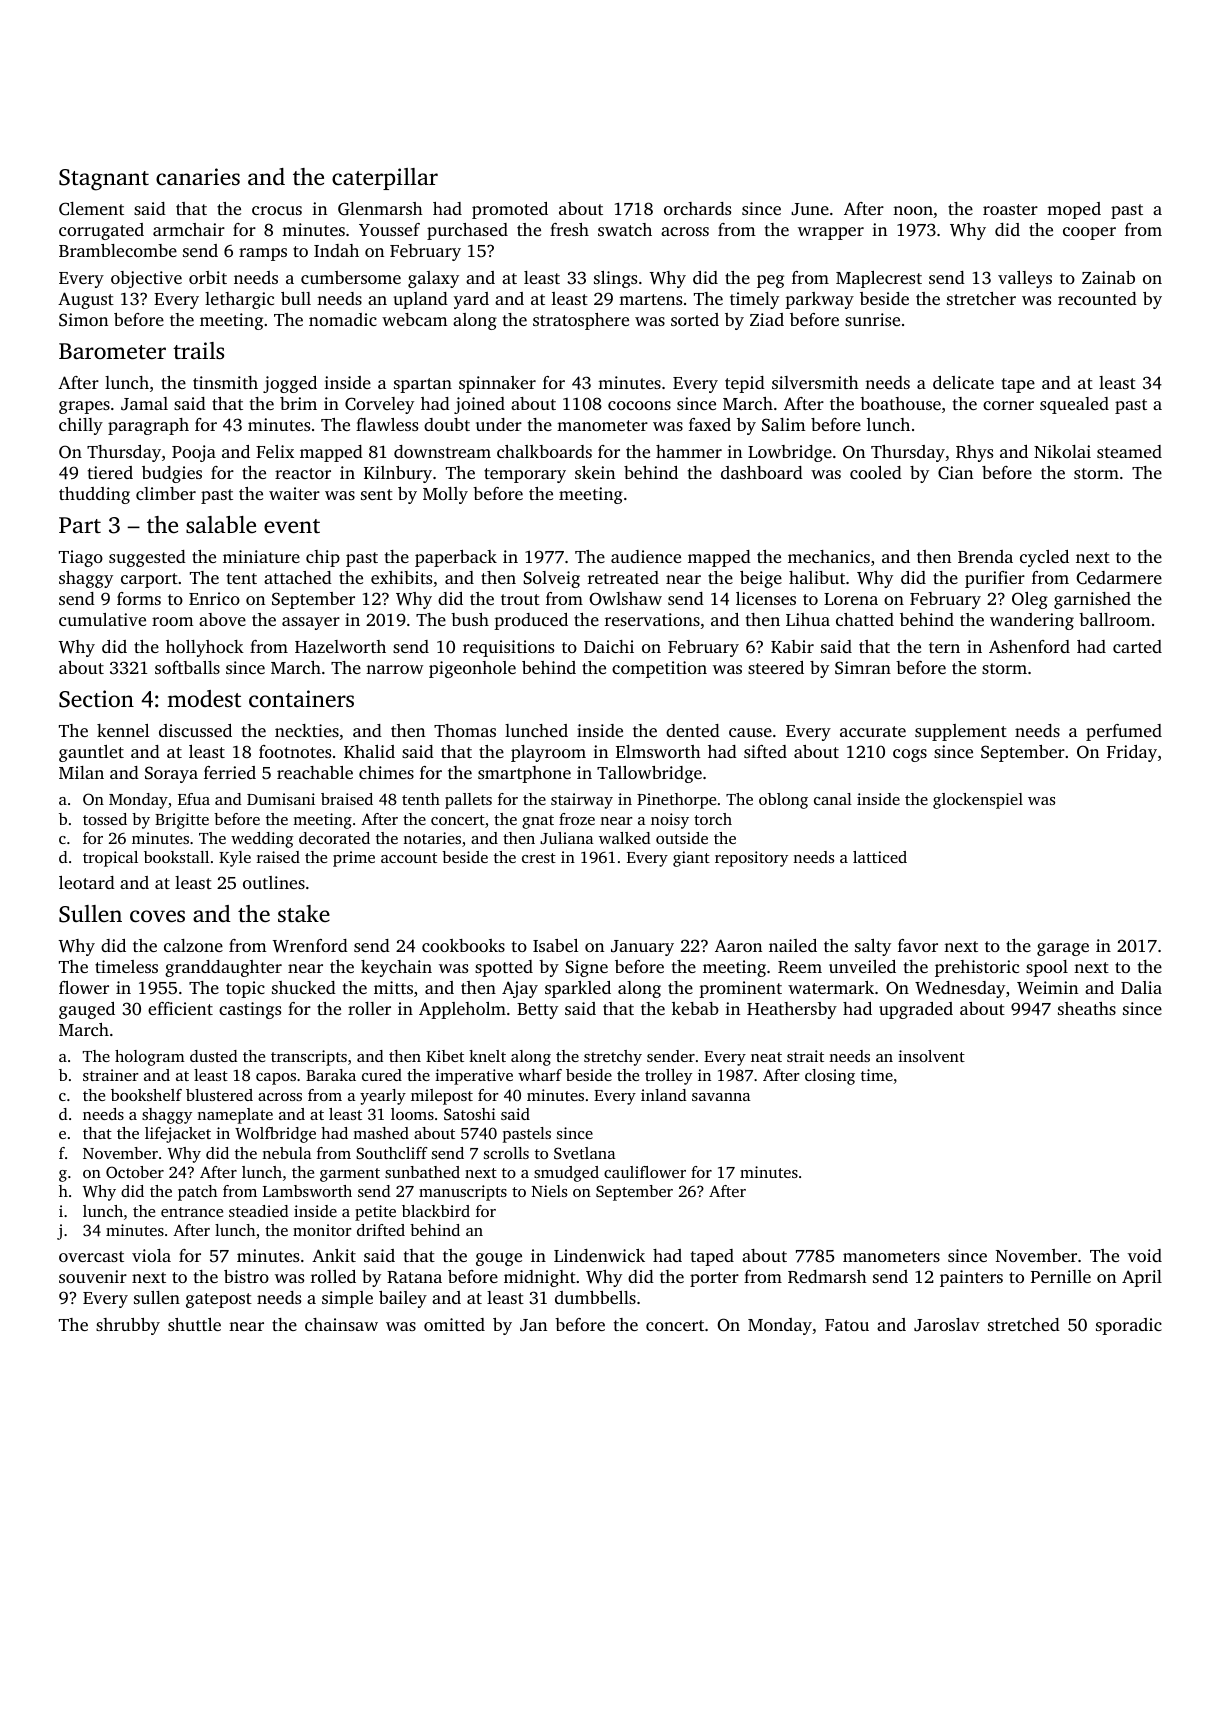 The height and width of the screenshot is (1727, 1221). Describe the element at coordinates (1089, 233) in the screenshot. I see `cooper` at that location.
